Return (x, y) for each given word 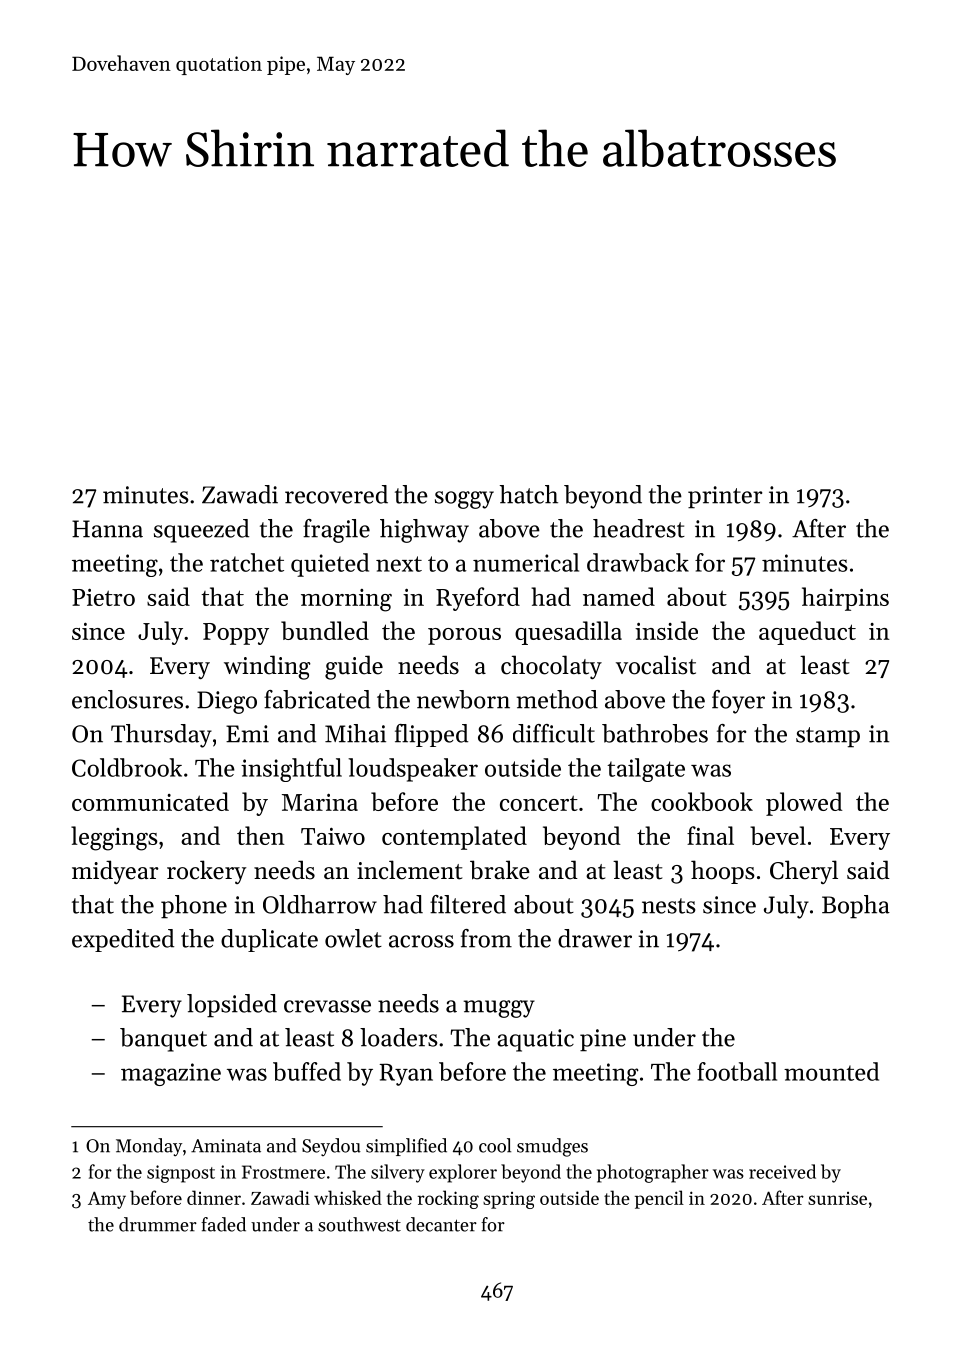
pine (603, 1040)
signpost (181, 1174)
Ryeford (478, 599)
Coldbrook (127, 767)
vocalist (656, 665)
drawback (638, 562)
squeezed (201, 531)
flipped (431, 735)
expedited (123, 940)
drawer (595, 938)
